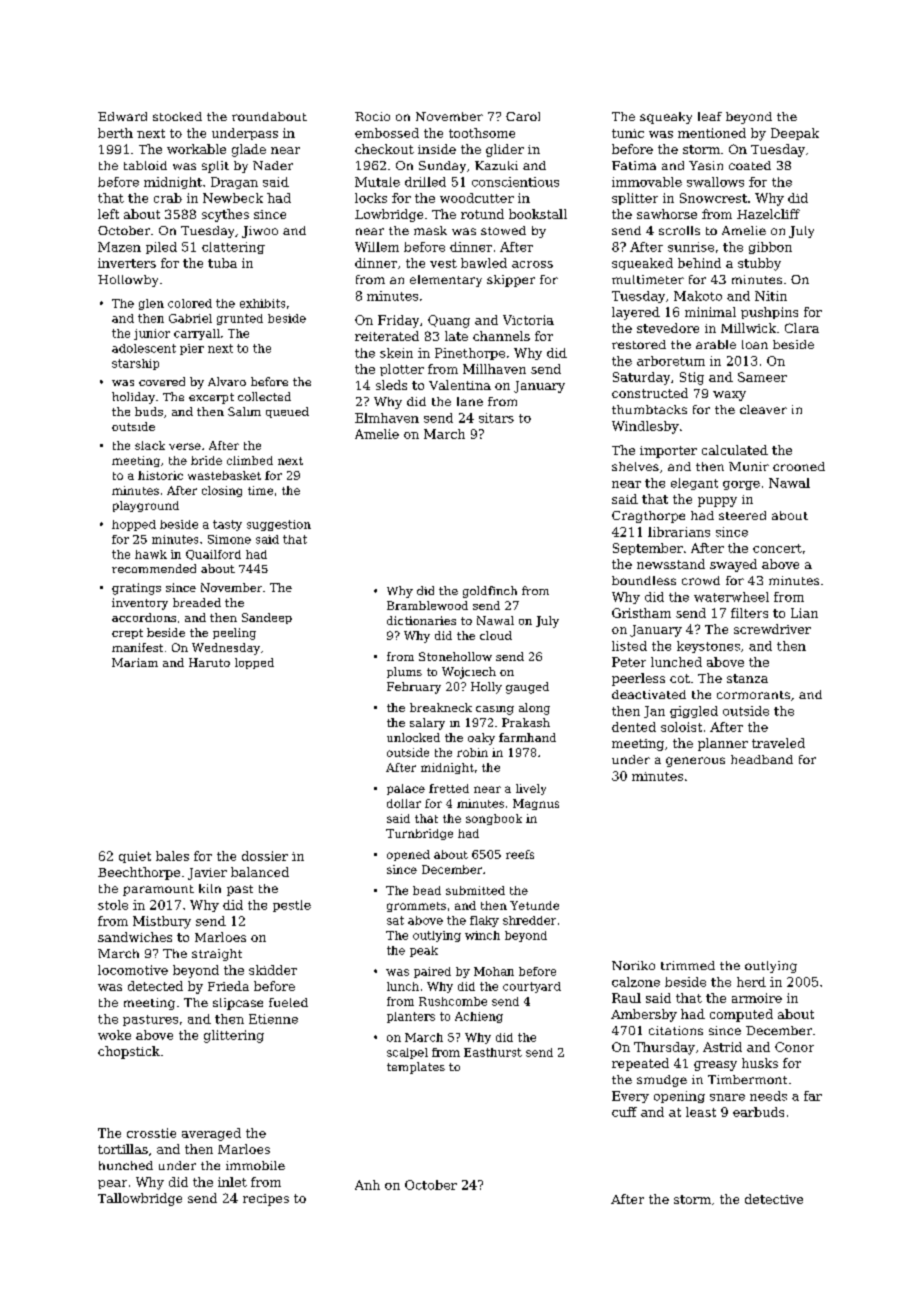 The image size is (924, 1308). What do you see at coordinates (419, 834) in the screenshot?
I see `Turnbridge` at bounding box center [419, 834].
